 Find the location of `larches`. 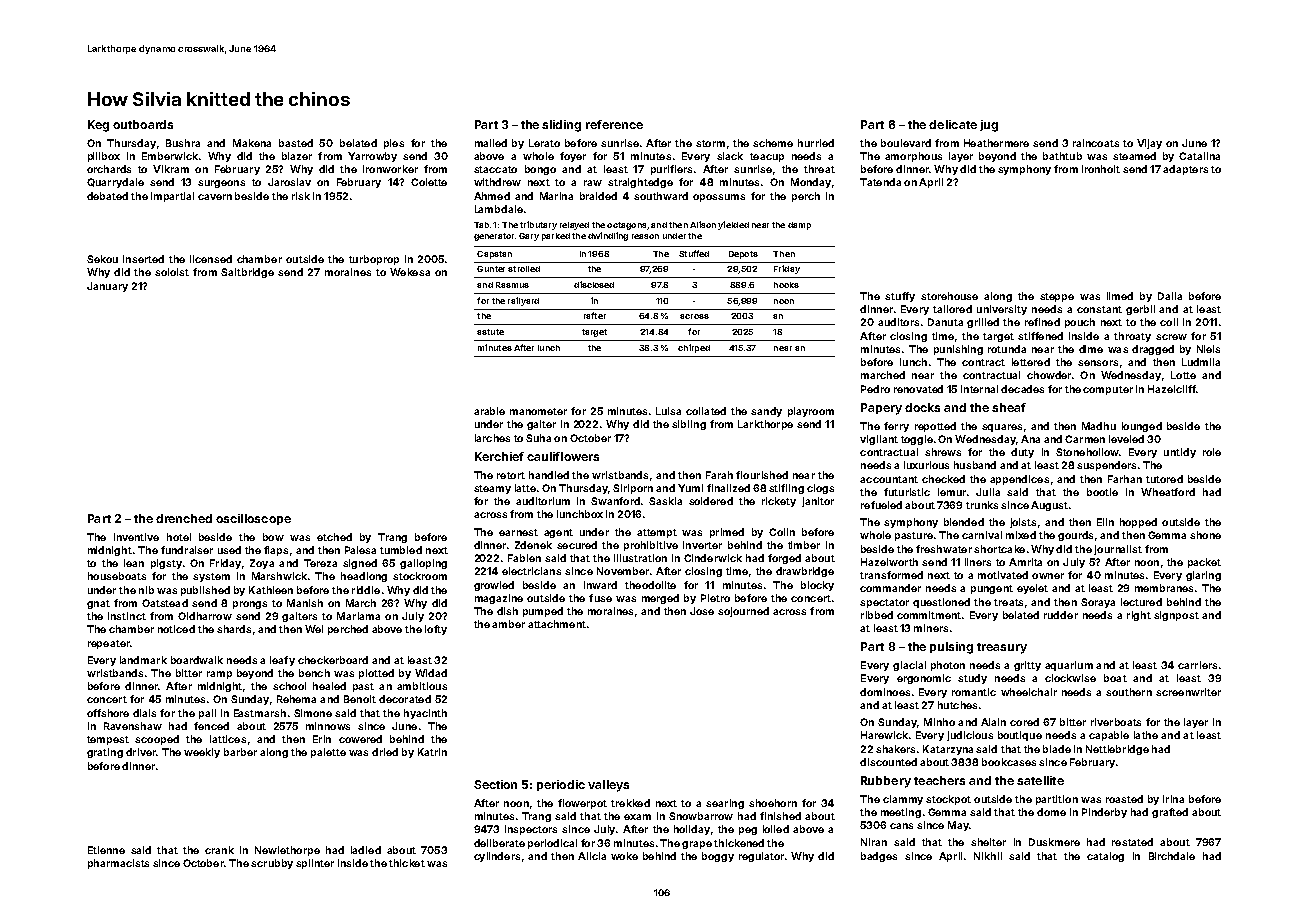

larches is located at coordinates (492, 438).
